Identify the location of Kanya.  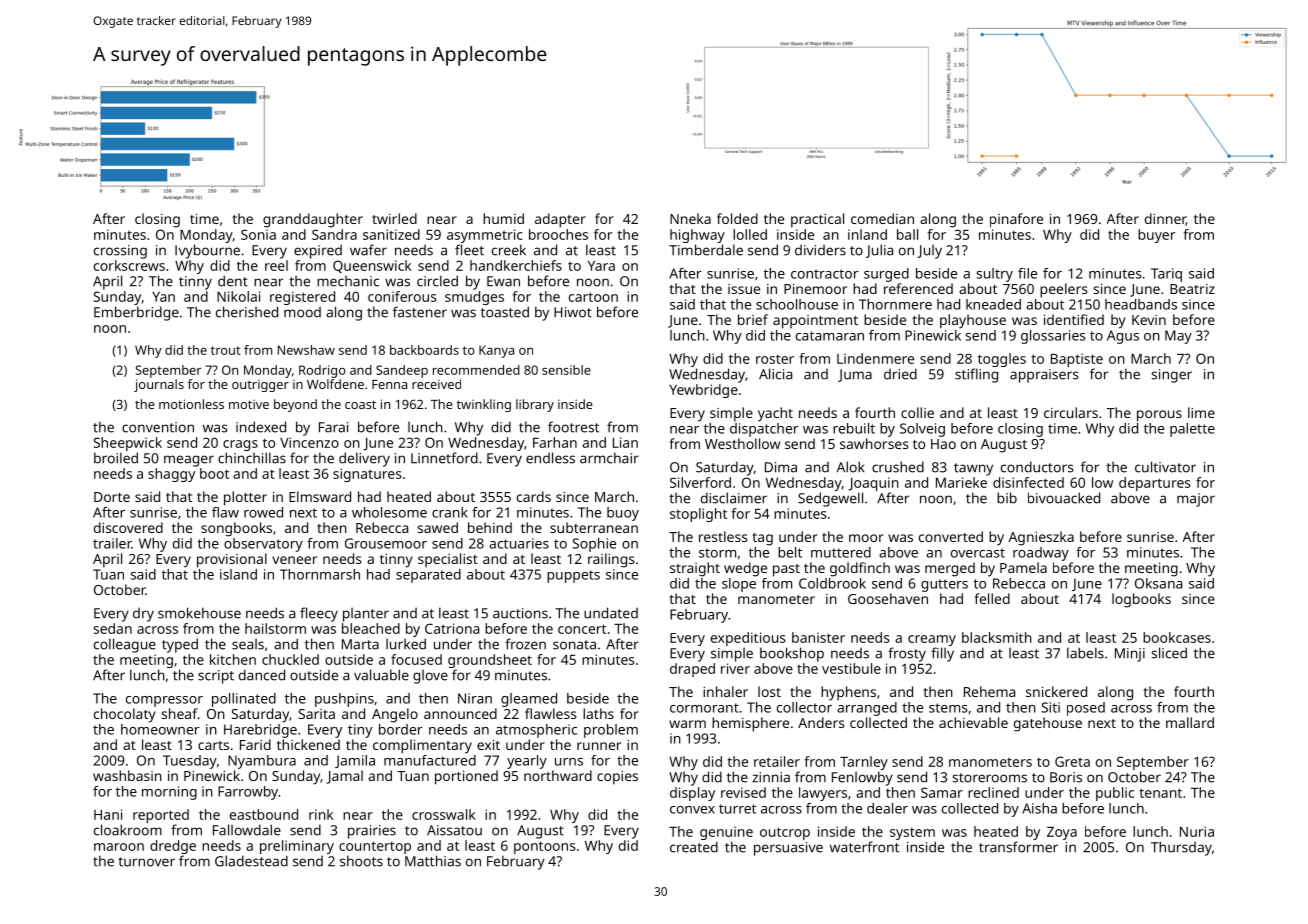
(496, 351).
